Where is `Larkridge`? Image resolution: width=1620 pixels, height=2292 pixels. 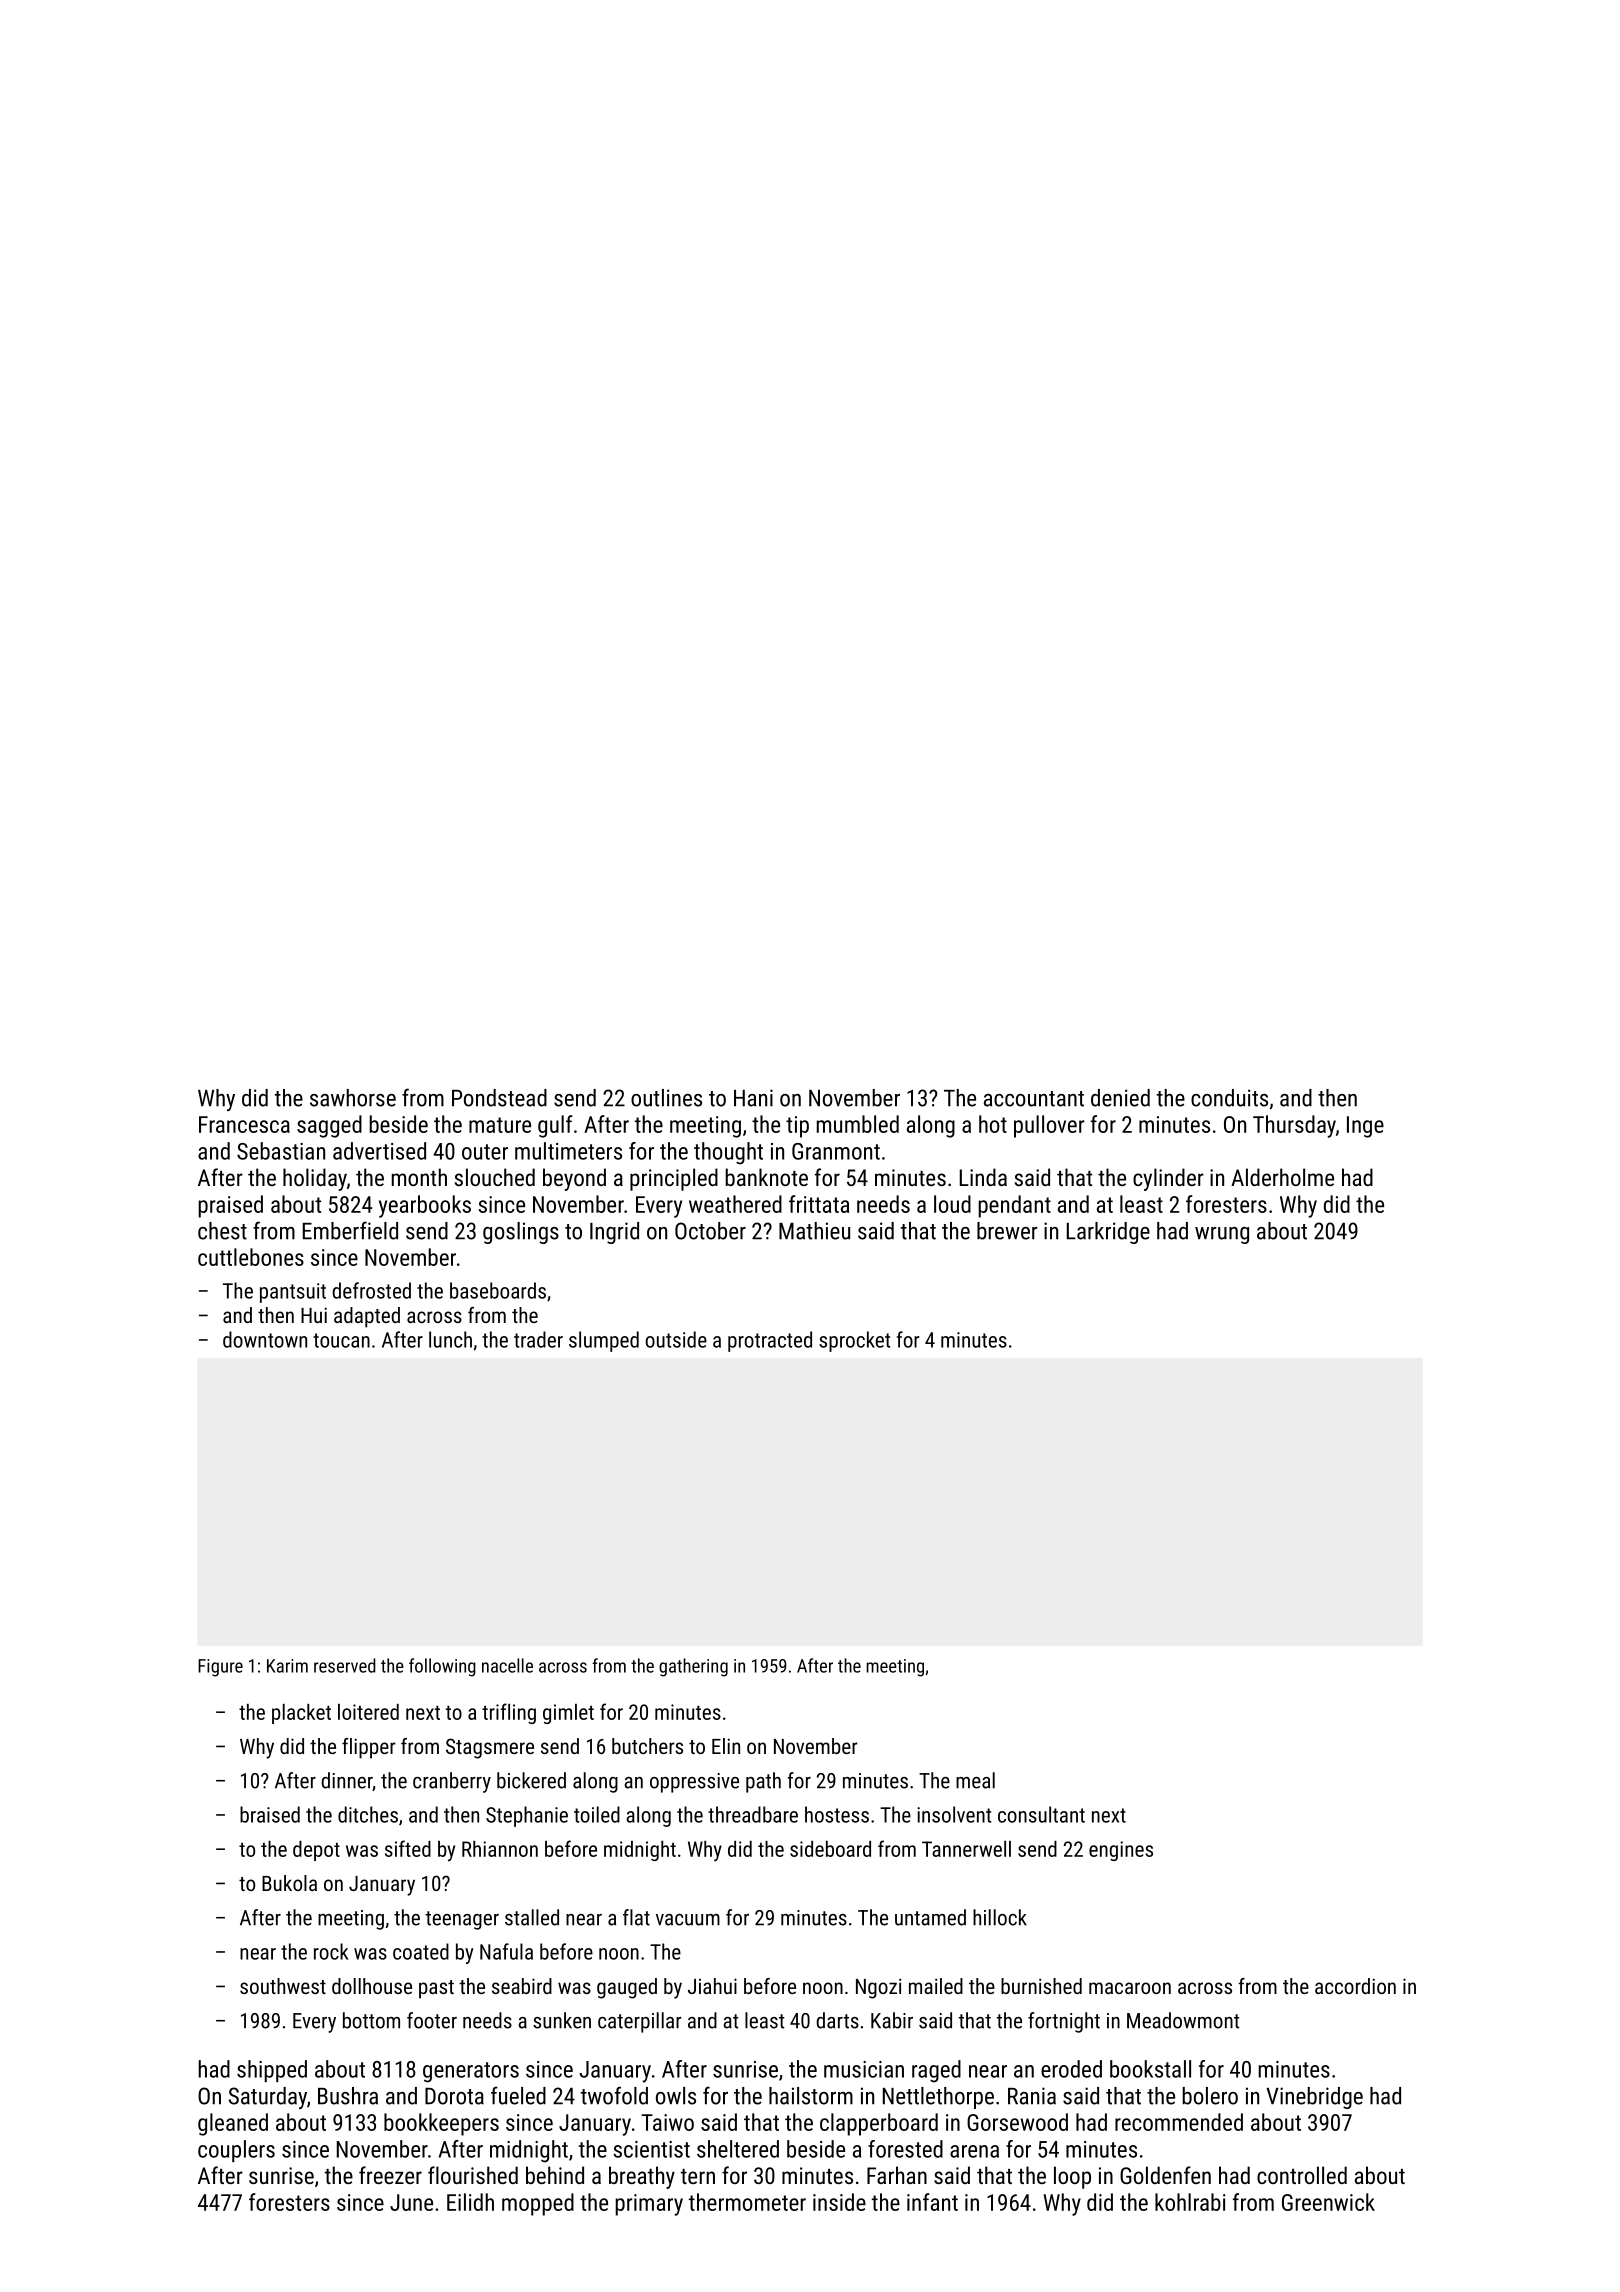 Larkridge is located at coordinates (1108, 1233).
